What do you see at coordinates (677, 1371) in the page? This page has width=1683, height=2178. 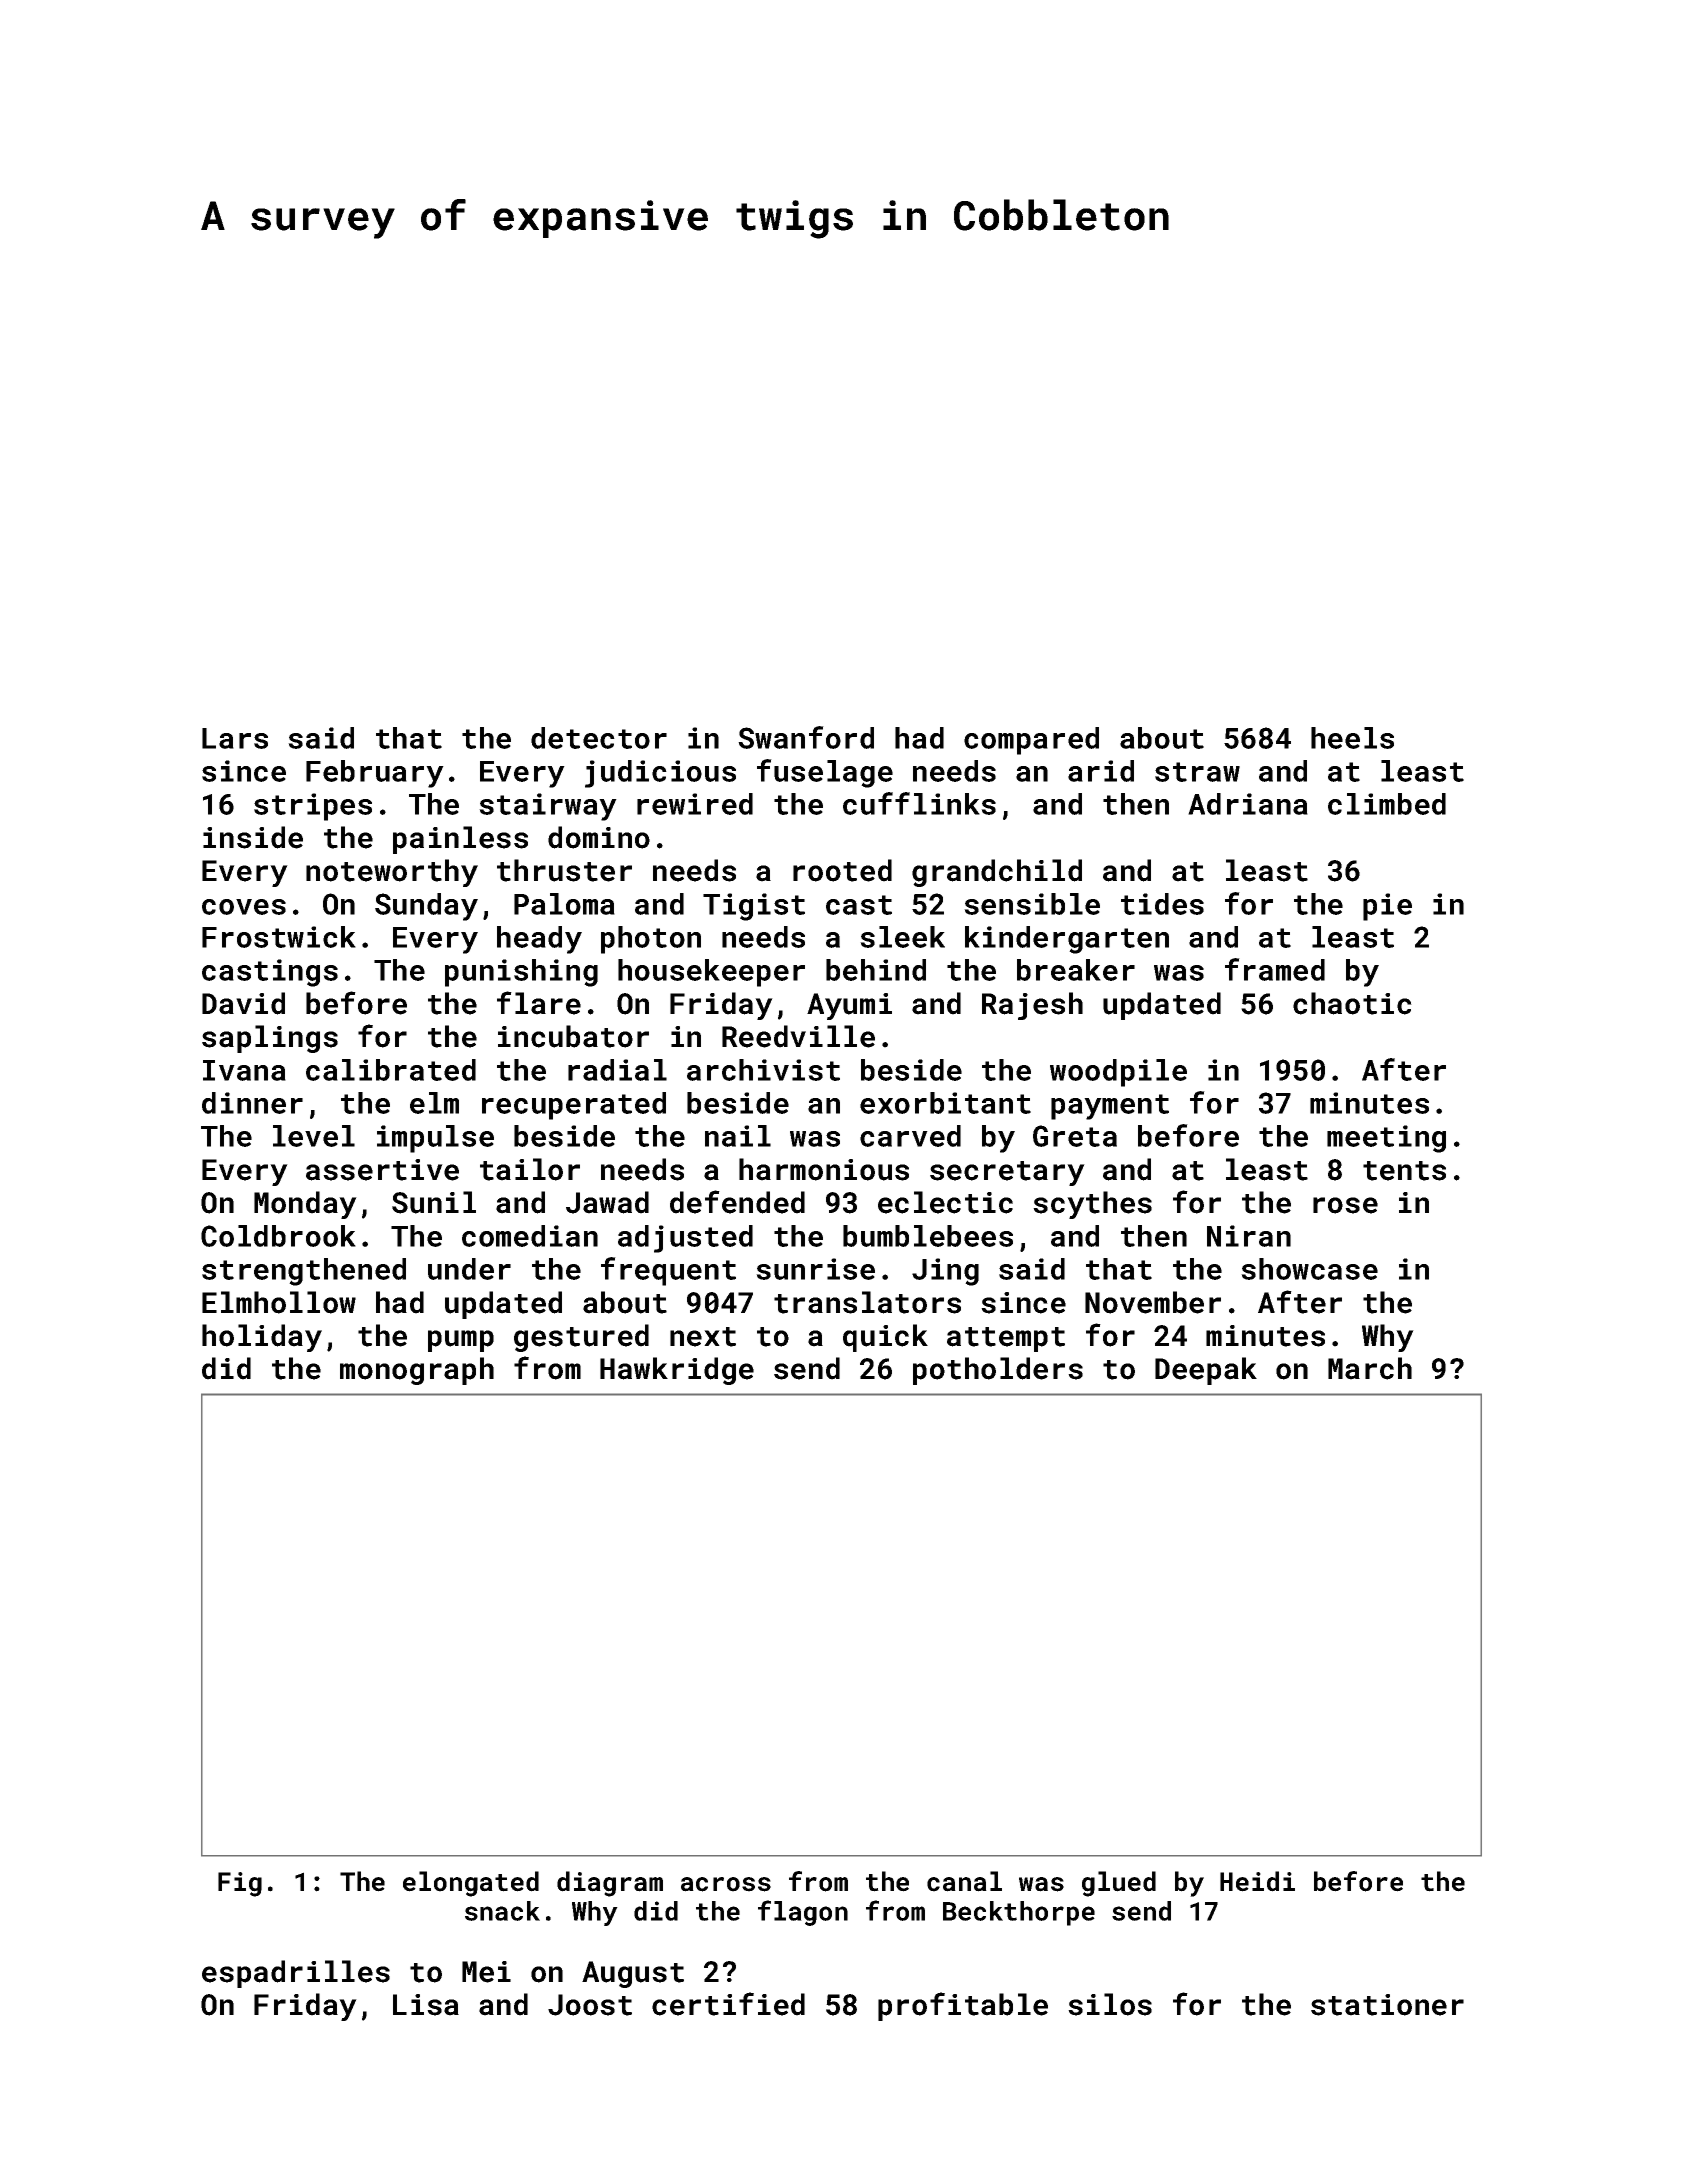 I see `Hawkridge` at bounding box center [677, 1371].
